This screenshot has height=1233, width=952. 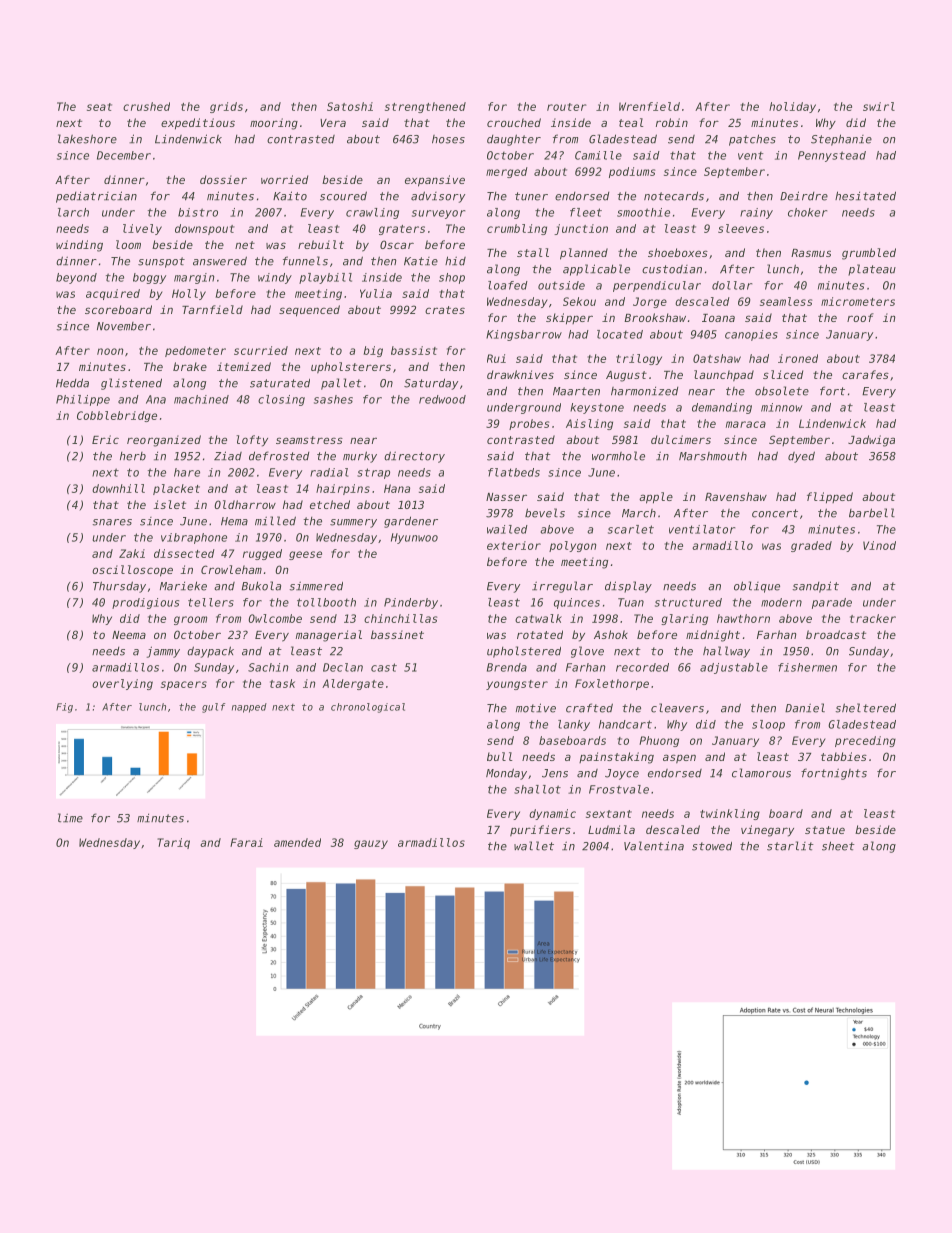 I want to click on seat, so click(x=99, y=107).
